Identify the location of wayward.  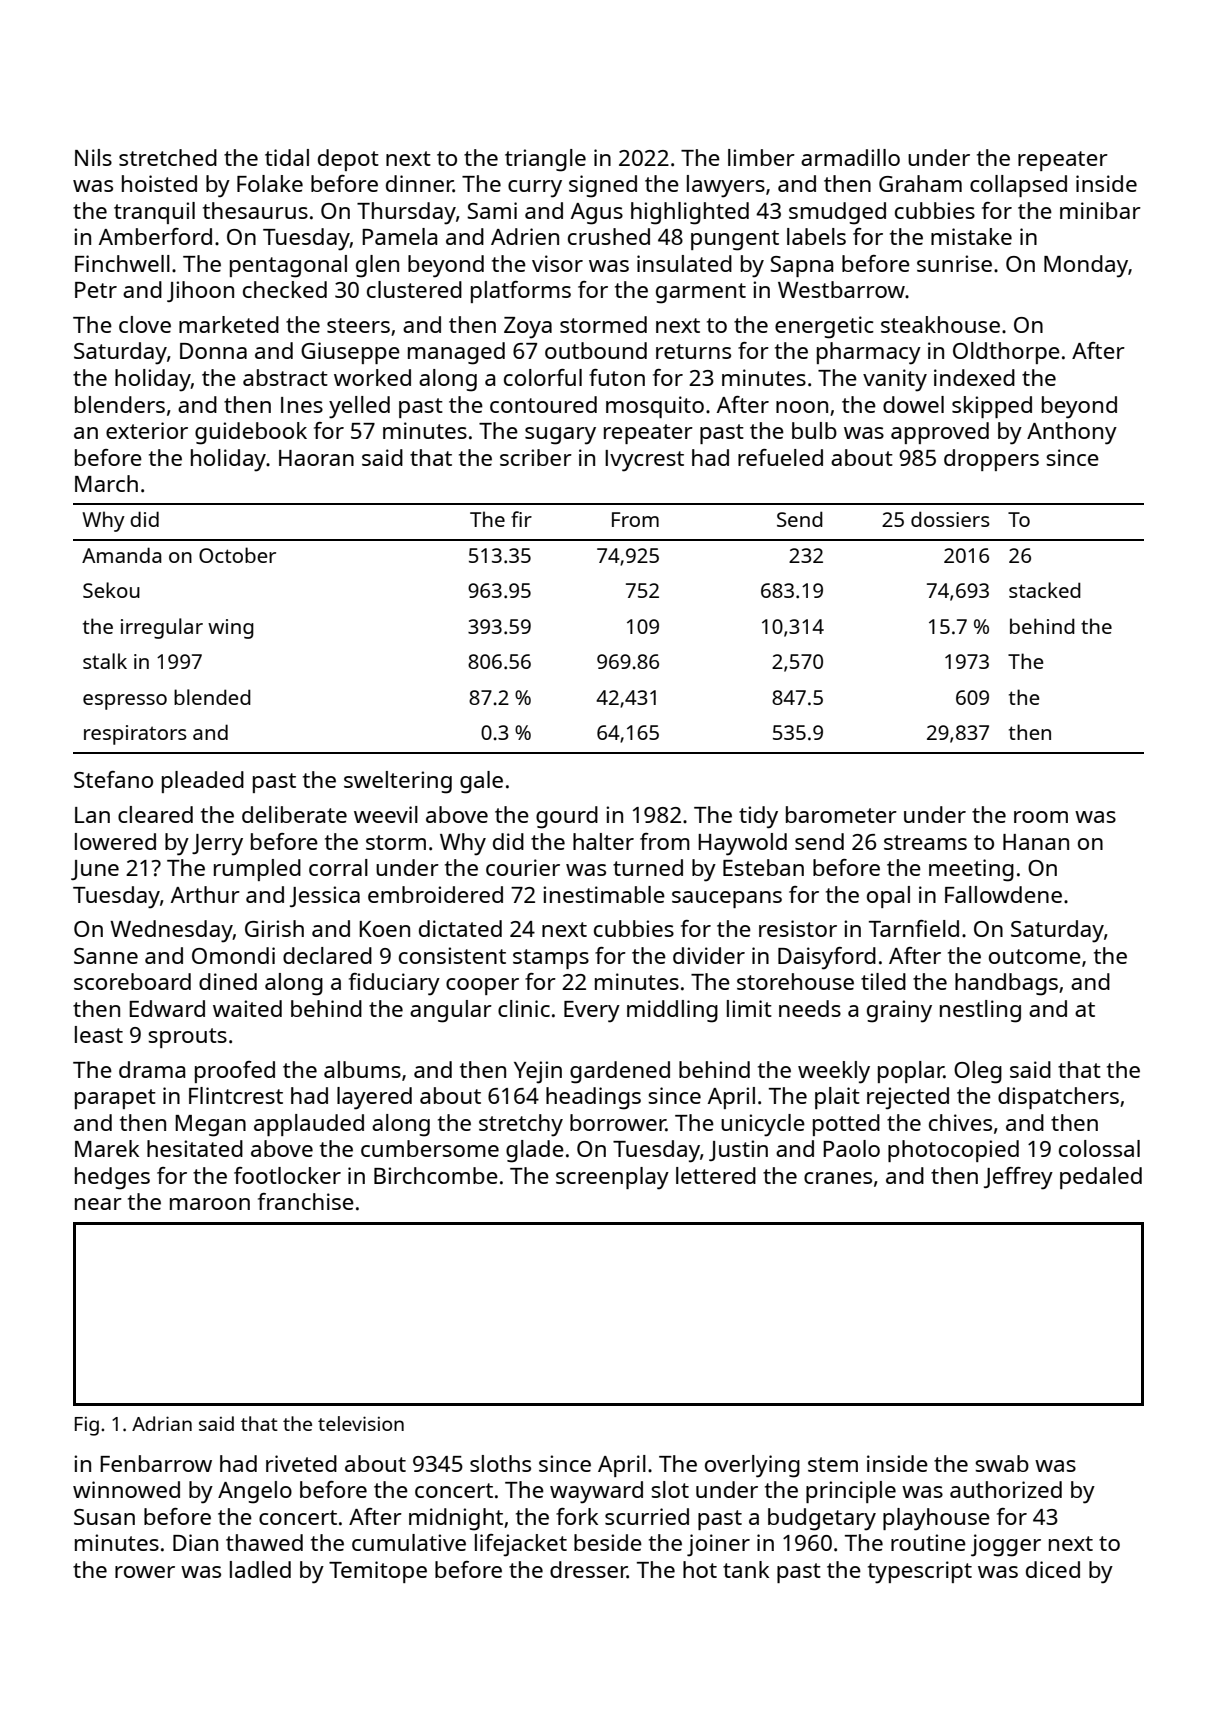
(596, 1492).
